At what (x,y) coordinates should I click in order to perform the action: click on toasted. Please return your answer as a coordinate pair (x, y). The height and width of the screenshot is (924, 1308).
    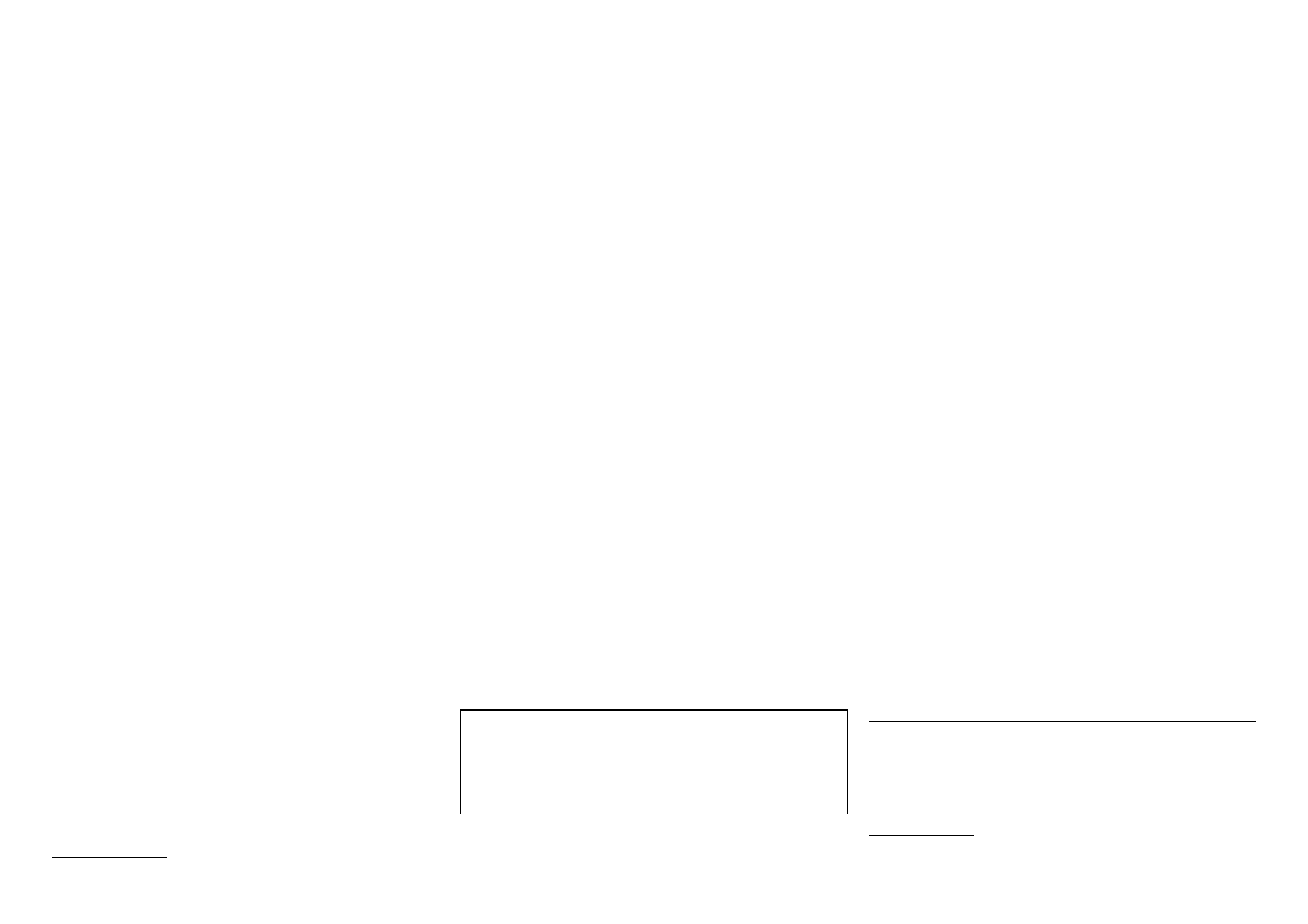
    Looking at the image, I should click on (1033, 736).
